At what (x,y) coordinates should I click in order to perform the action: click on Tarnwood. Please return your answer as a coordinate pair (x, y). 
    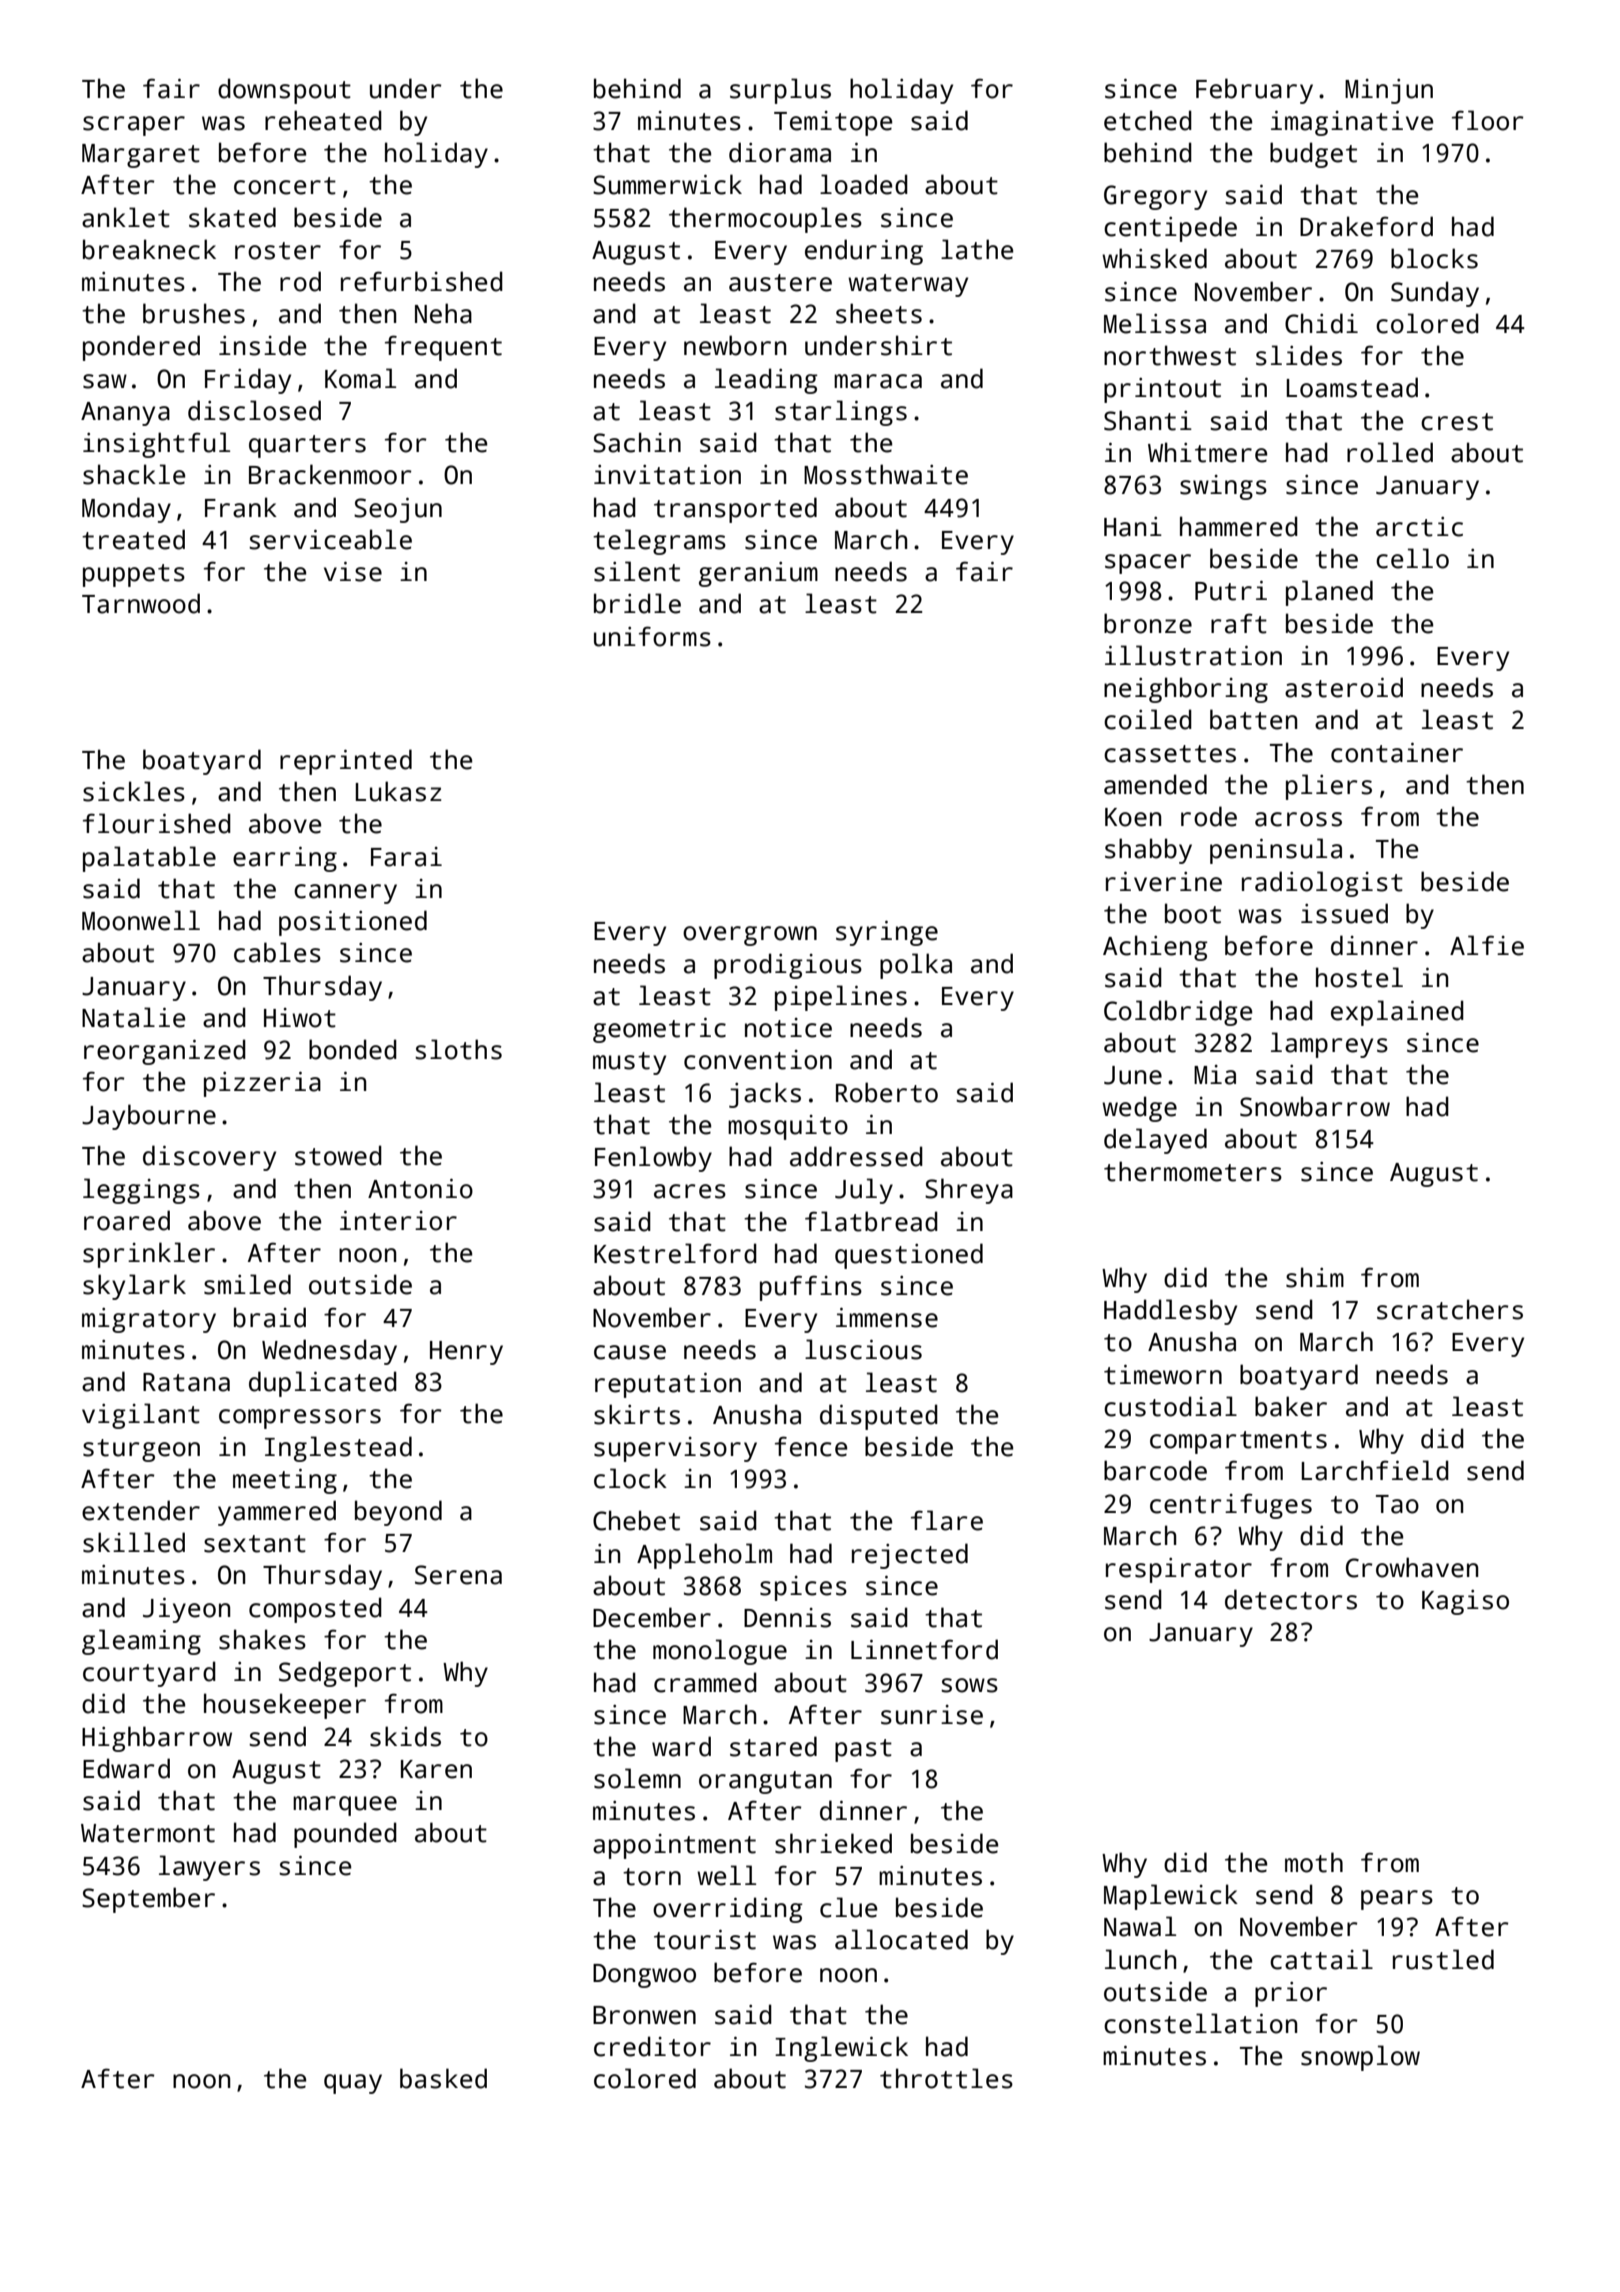
    Looking at the image, I should click on (141, 603).
